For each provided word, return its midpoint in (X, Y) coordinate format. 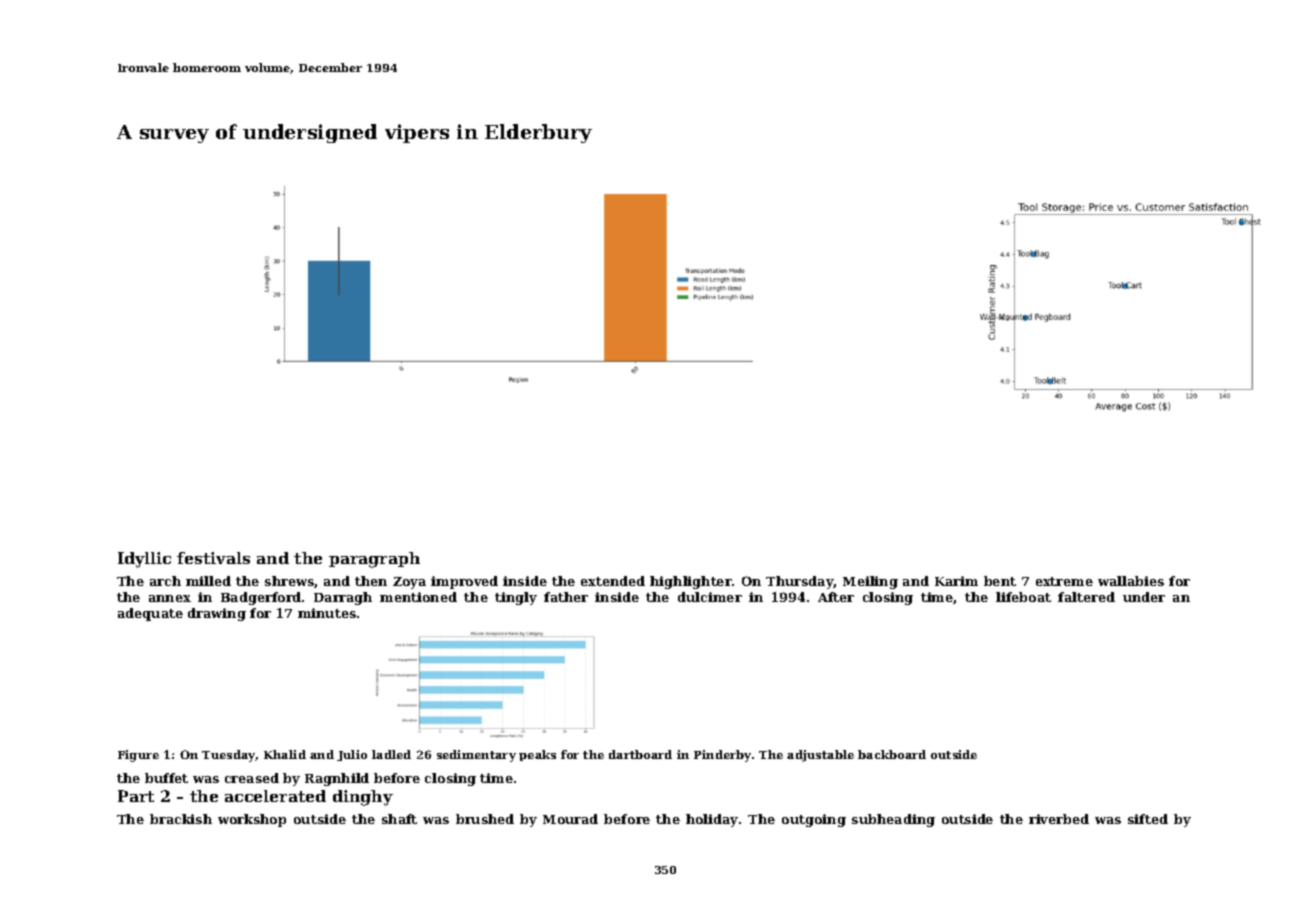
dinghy (363, 798)
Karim (956, 581)
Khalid (285, 754)
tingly (516, 598)
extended (613, 581)
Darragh (343, 598)
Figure (138, 756)
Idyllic (144, 560)
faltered (1086, 597)
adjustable (820, 756)
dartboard (640, 754)
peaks (537, 755)
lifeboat (1023, 597)
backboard (892, 754)
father (566, 597)
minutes (327, 613)
